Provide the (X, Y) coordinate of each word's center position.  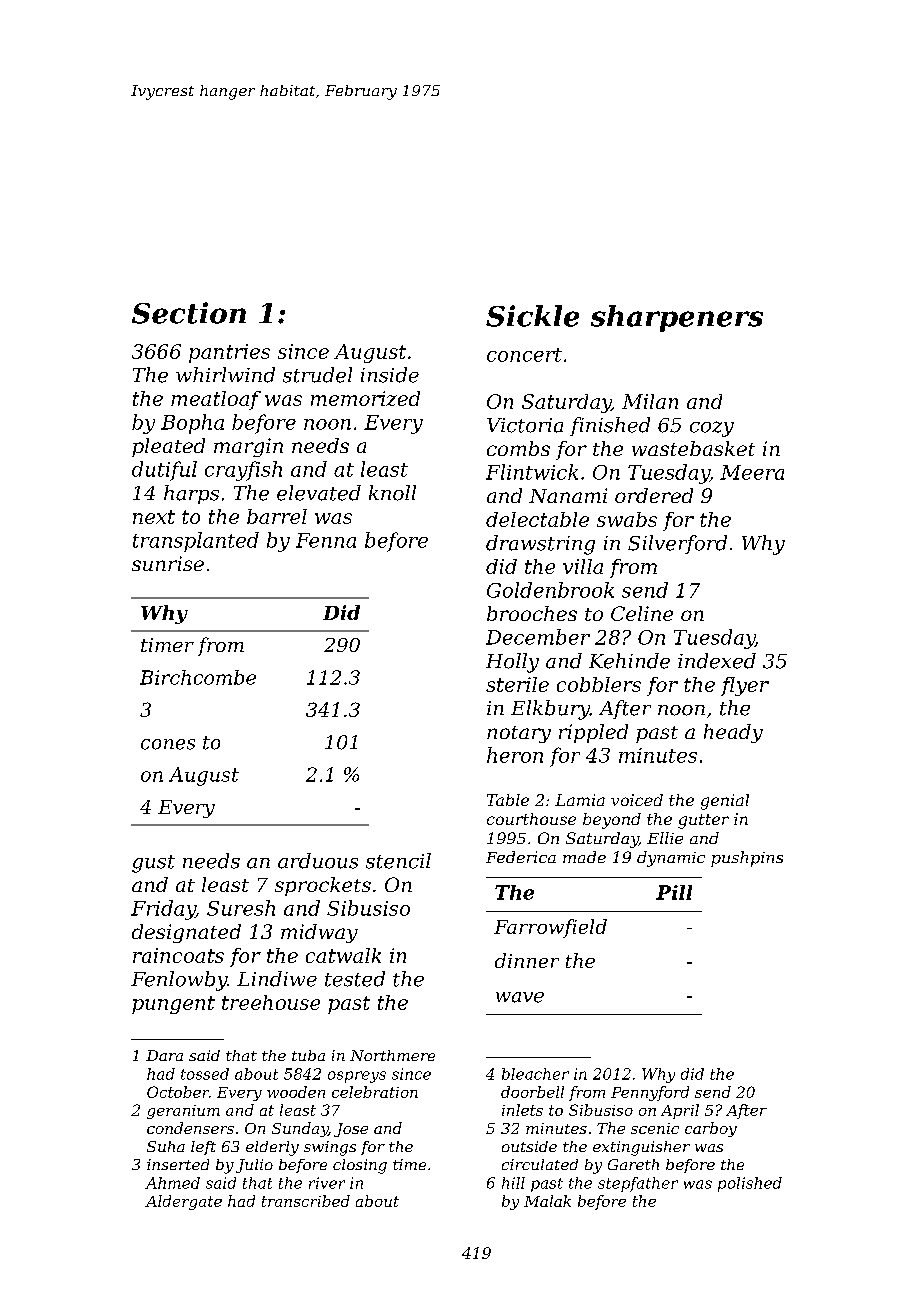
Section (189, 313)
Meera (752, 472)
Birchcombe (198, 677)
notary (519, 734)
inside (390, 375)
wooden (296, 1092)
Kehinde (629, 661)
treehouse (271, 1002)
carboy (711, 1129)
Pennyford (650, 1093)
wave (520, 997)
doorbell (532, 1092)
